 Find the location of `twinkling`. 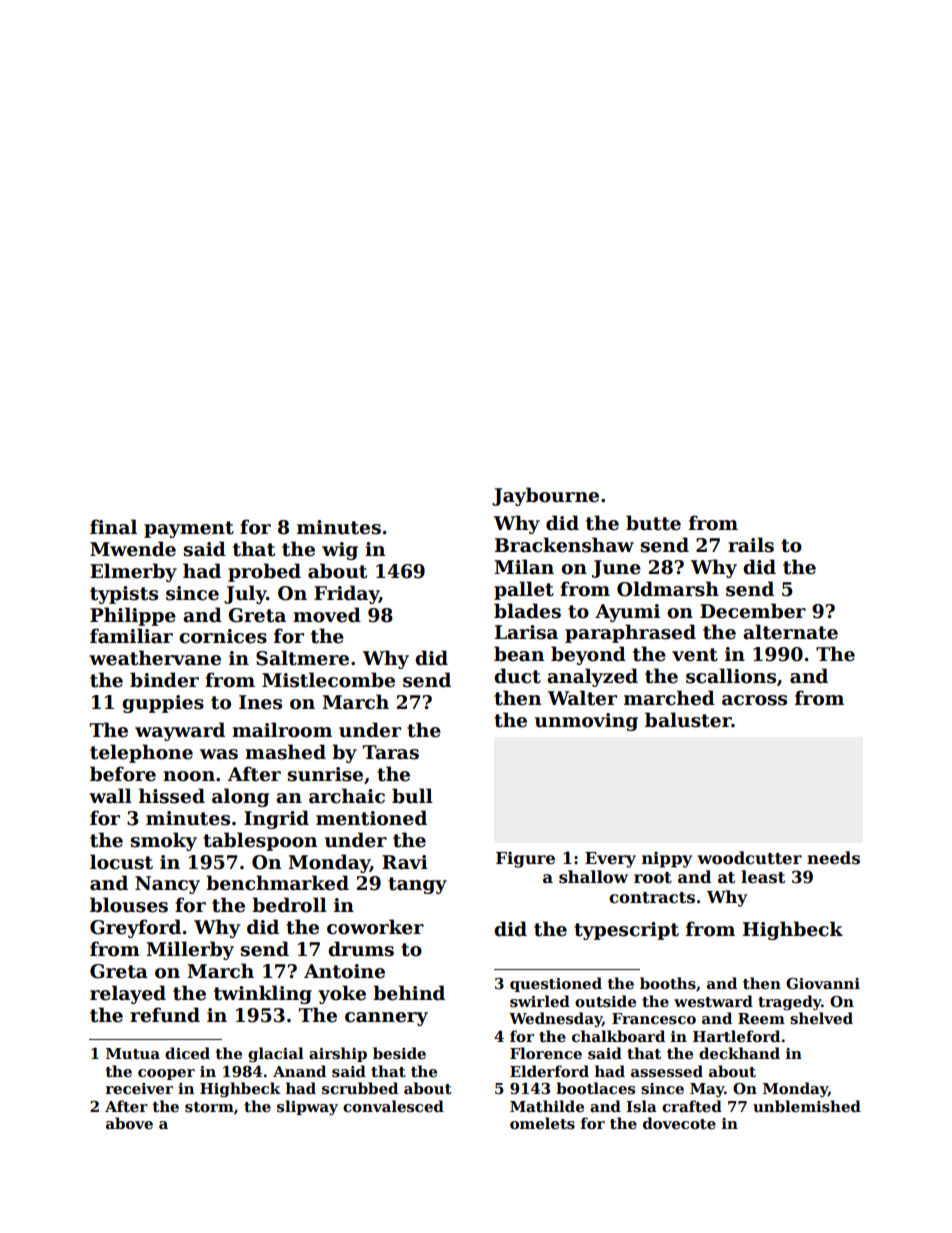

twinkling is located at coordinates (263, 994).
